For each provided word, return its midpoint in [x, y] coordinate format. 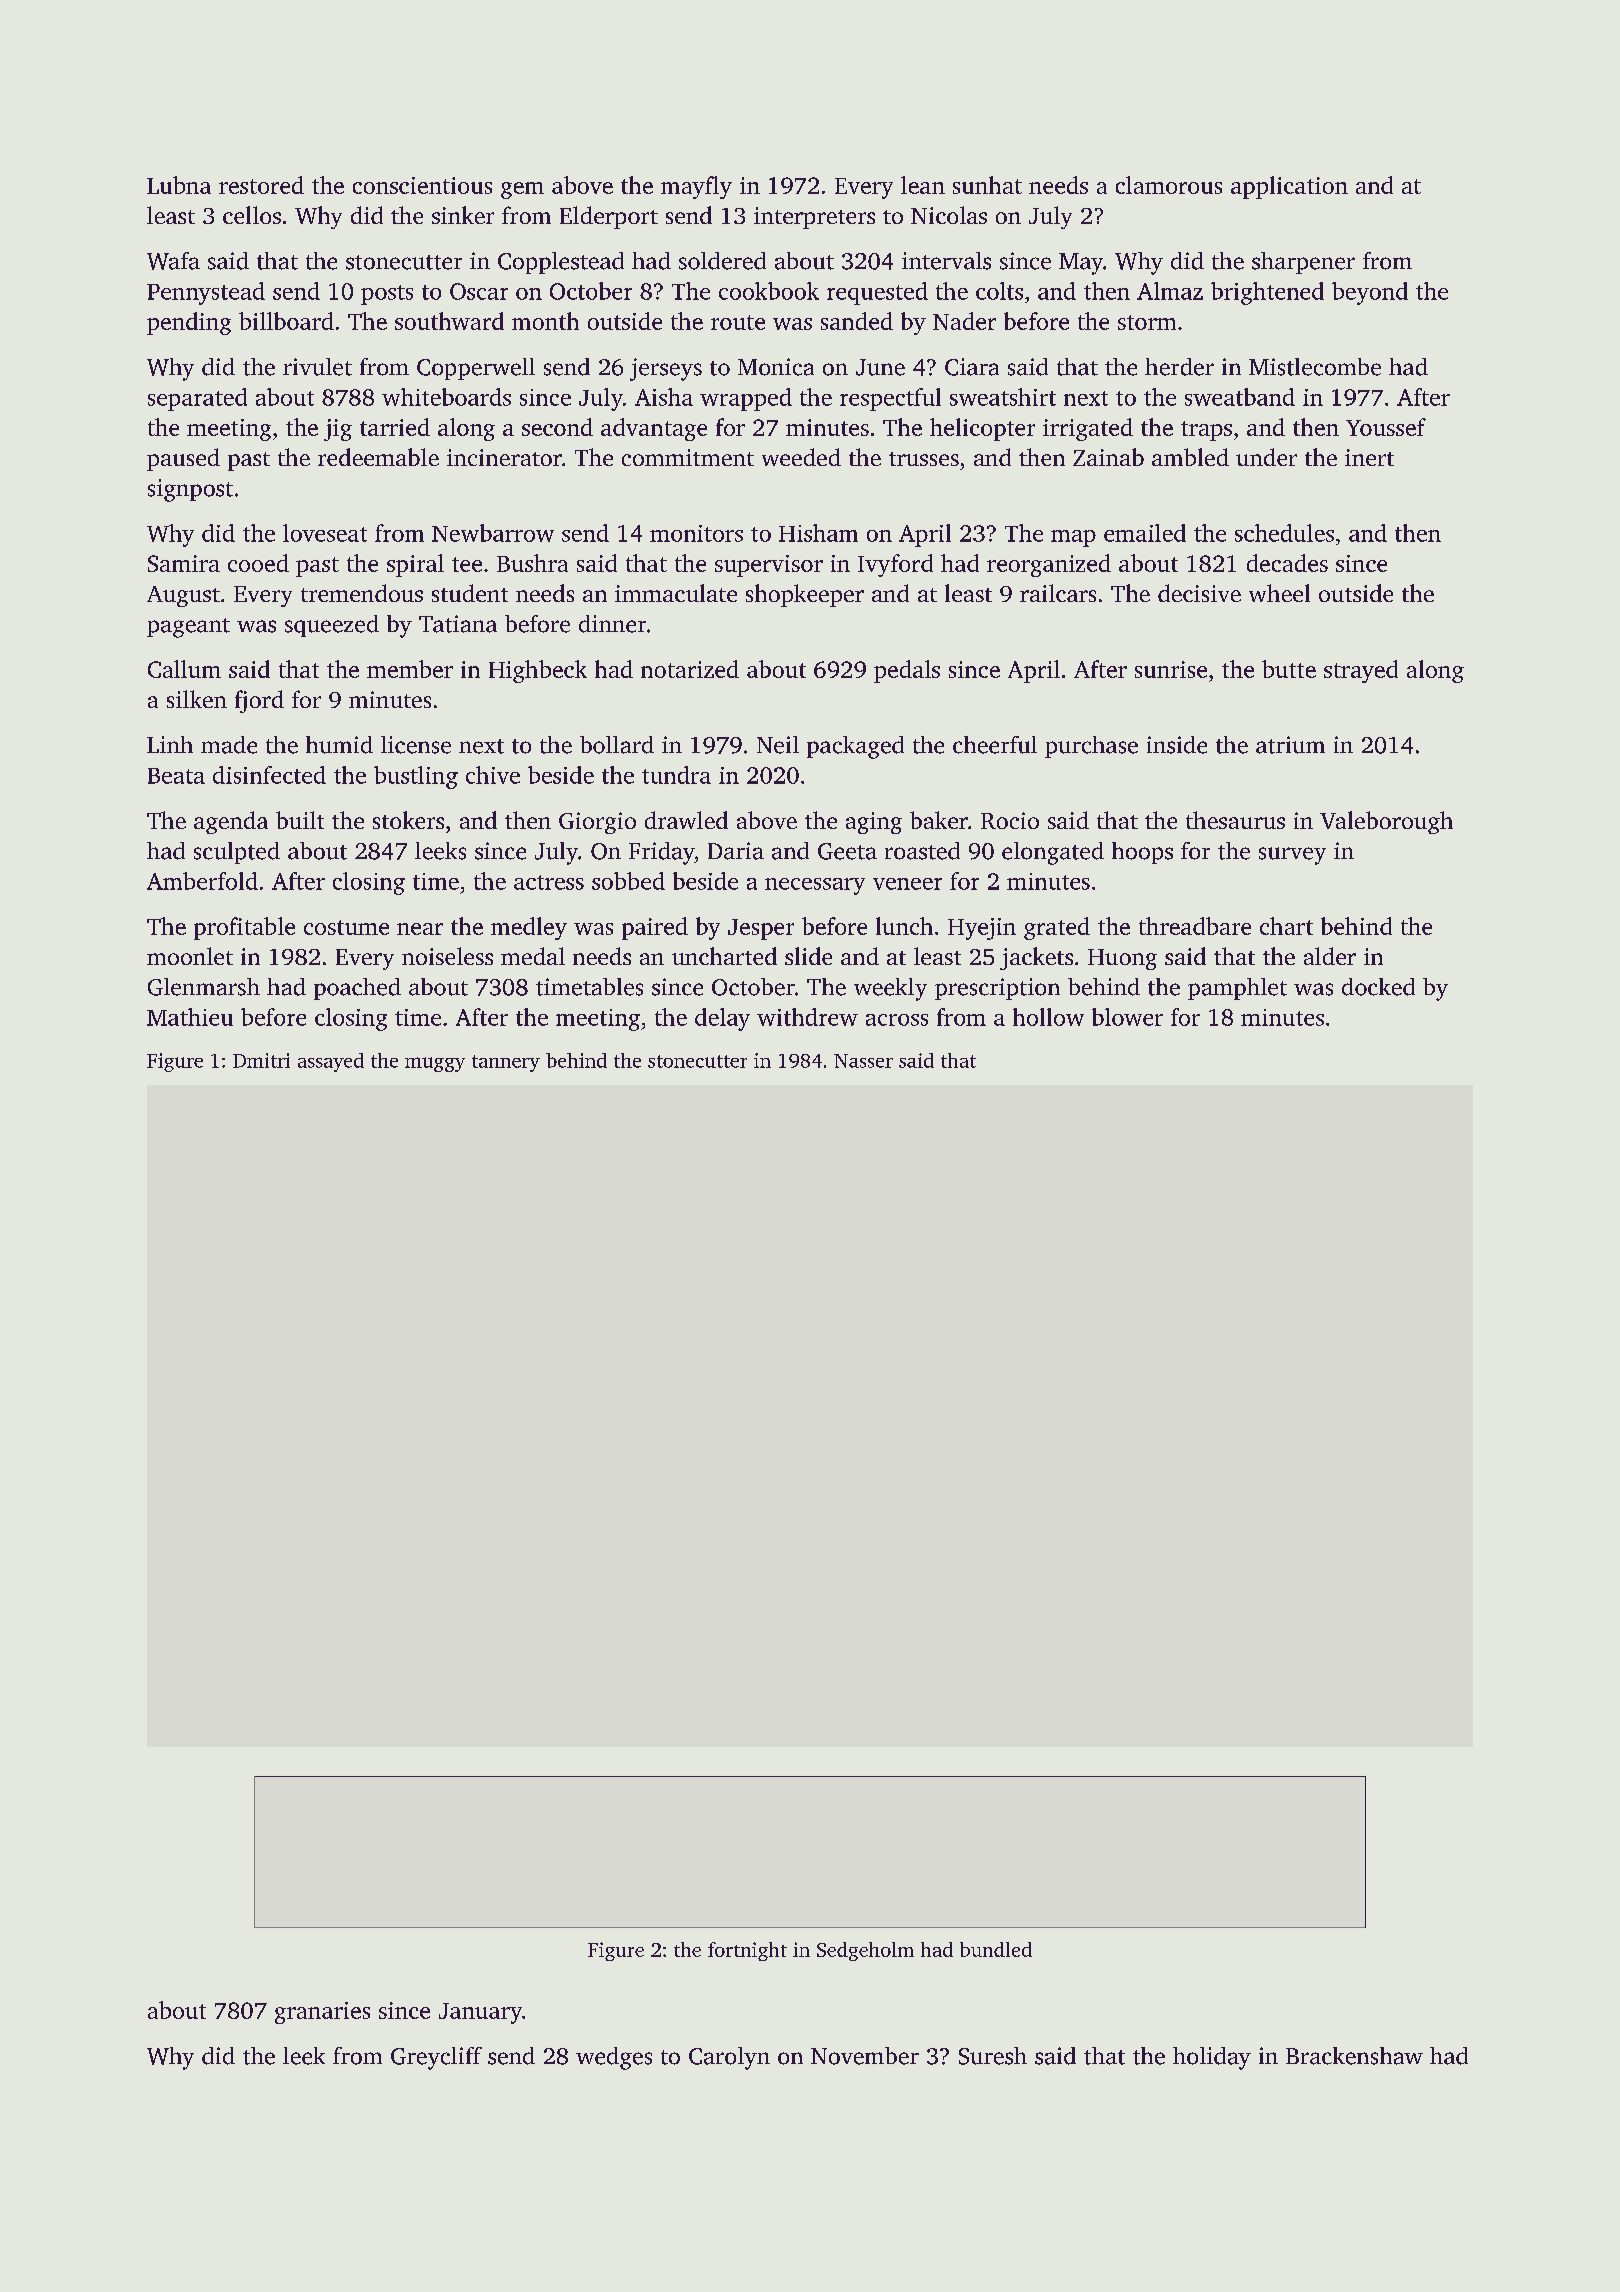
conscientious [422, 185]
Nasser [863, 1061]
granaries [322, 2013]
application [1289, 187]
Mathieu [190, 1017]
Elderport [609, 217]
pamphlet [1237, 989]
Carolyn [729, 2058]
